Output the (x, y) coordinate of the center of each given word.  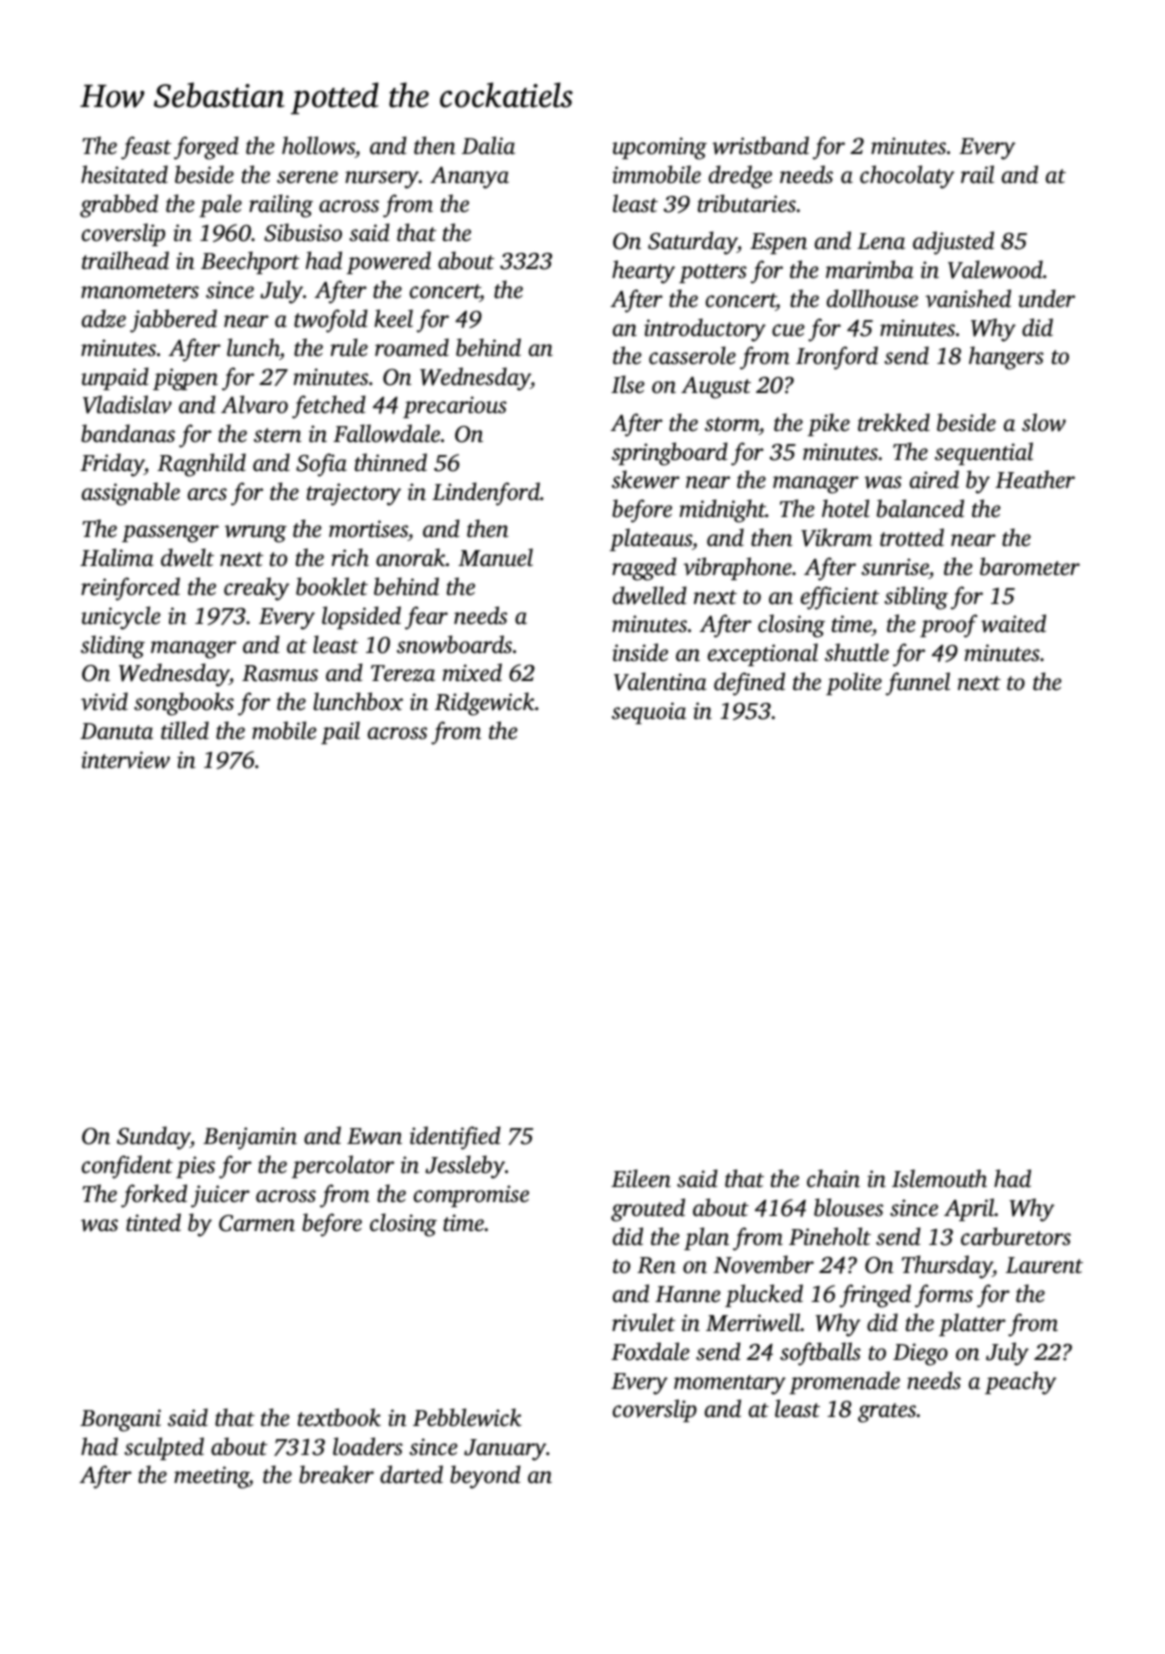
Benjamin (250, 1138)
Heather (1035, 479)
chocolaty (907, 177)
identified (455, 1138)
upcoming (659, 148)
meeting (211, 1477)
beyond (485, 1477)
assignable (131, 494)
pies (195, 1167)
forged (206, 148)
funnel (918, 684)
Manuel (495, 557)
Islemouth (939, 1178)
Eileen (641, 1178)
